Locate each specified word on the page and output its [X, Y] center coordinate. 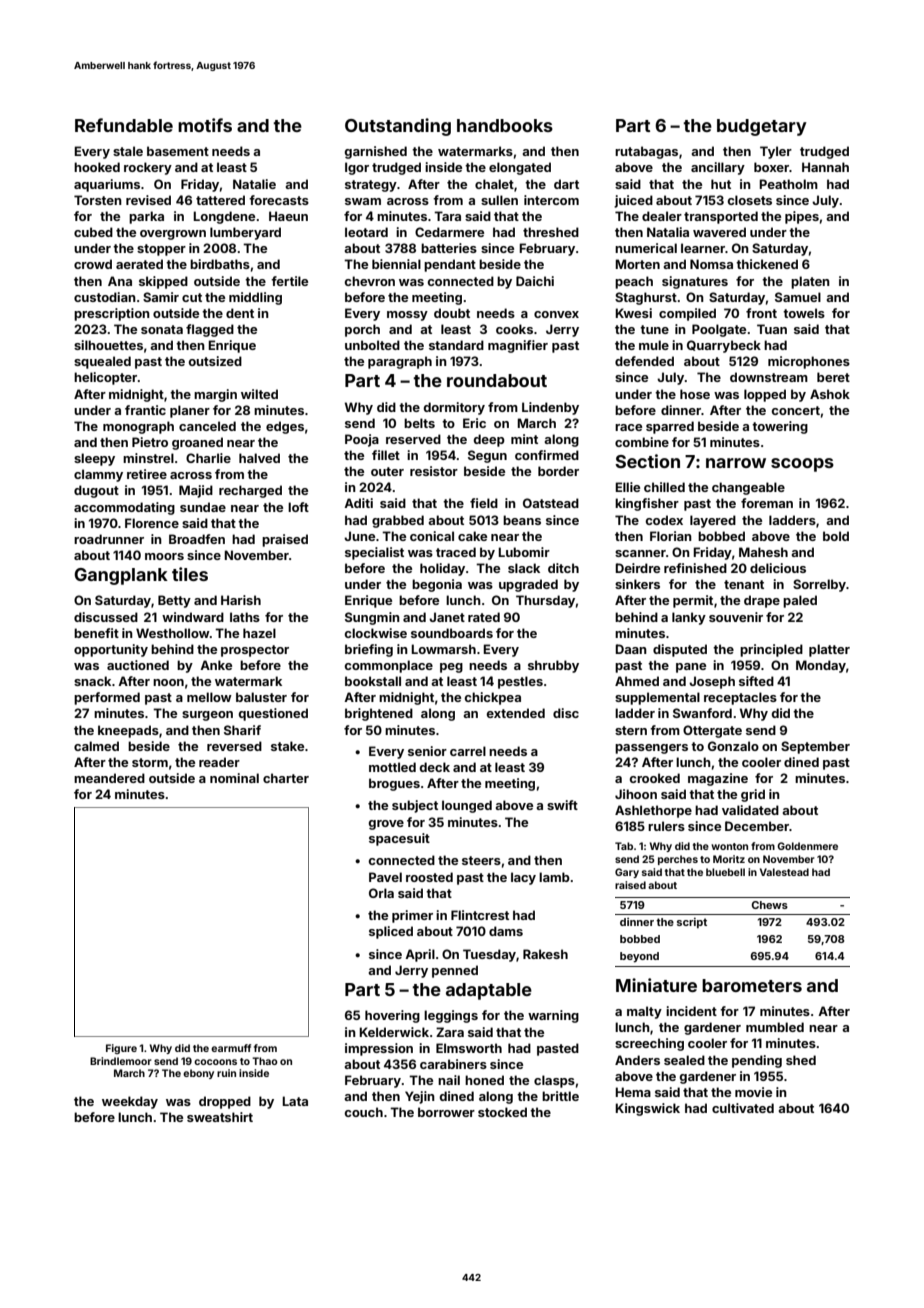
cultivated [743, 1108]
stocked [502, 1112]
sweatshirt [220, 1117]
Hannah [825, 167]
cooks [514, 329]
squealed [102, 362]
